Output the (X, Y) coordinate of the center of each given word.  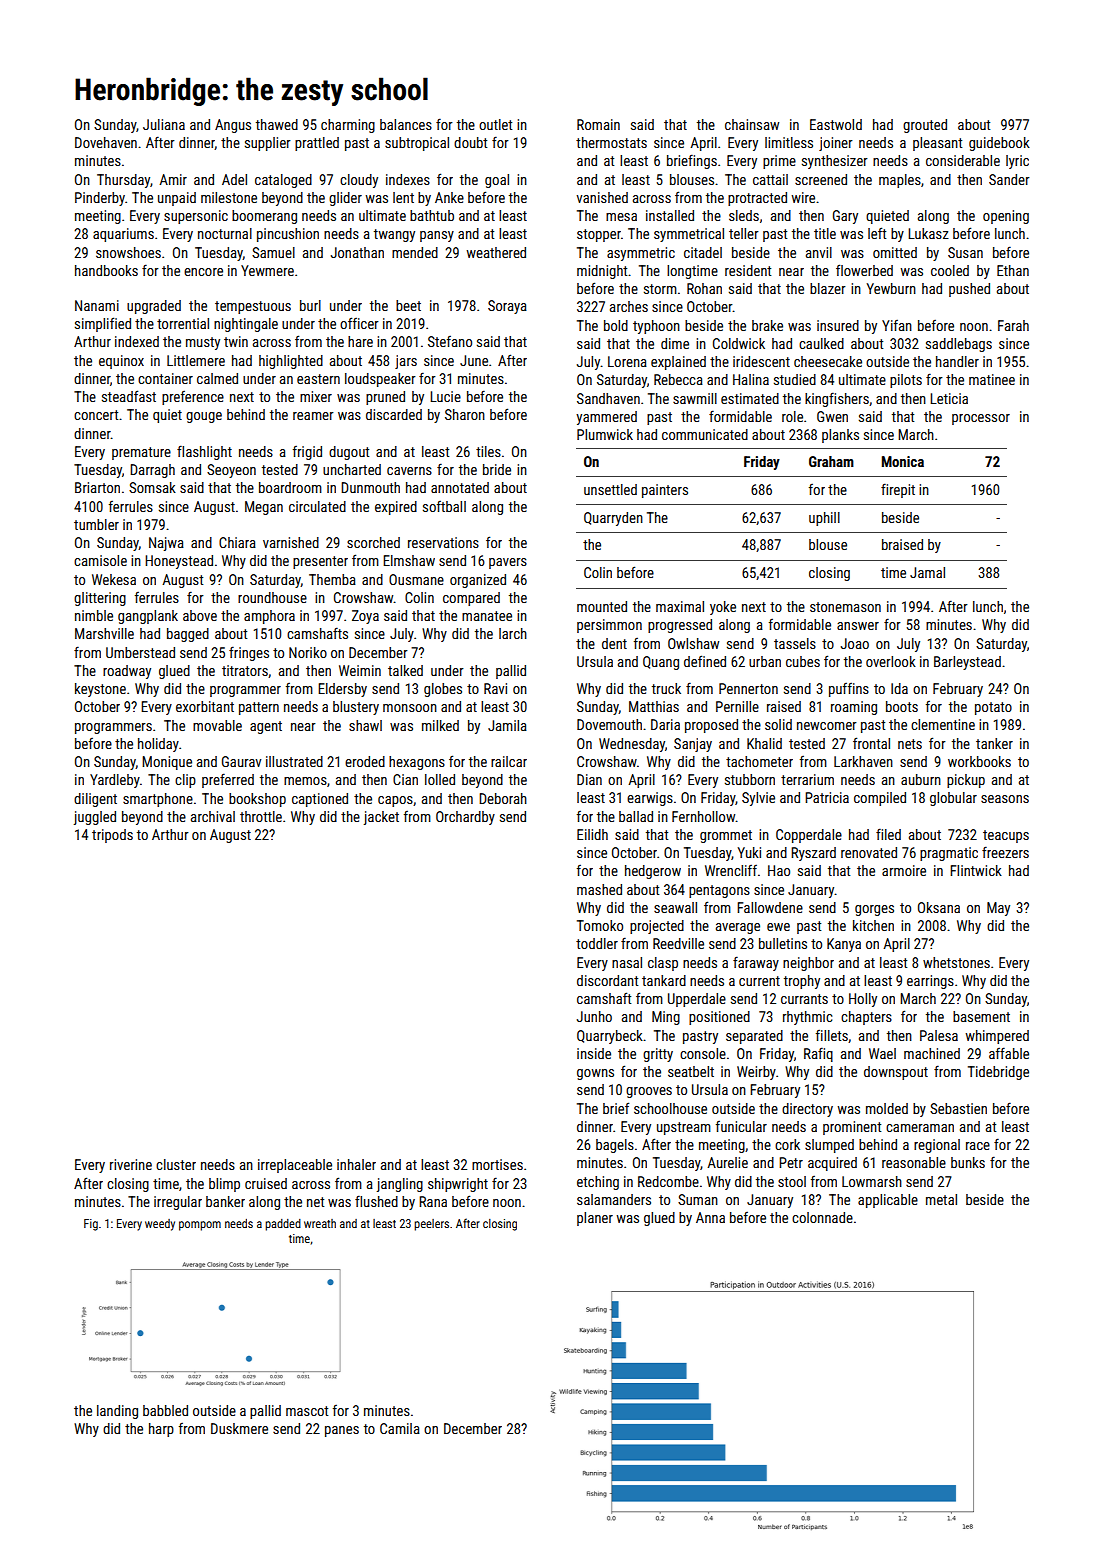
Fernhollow (704, 816)
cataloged (283, 181)
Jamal (927, 572)
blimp (224, 1185)
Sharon (465, 414)
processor (981, 419)
